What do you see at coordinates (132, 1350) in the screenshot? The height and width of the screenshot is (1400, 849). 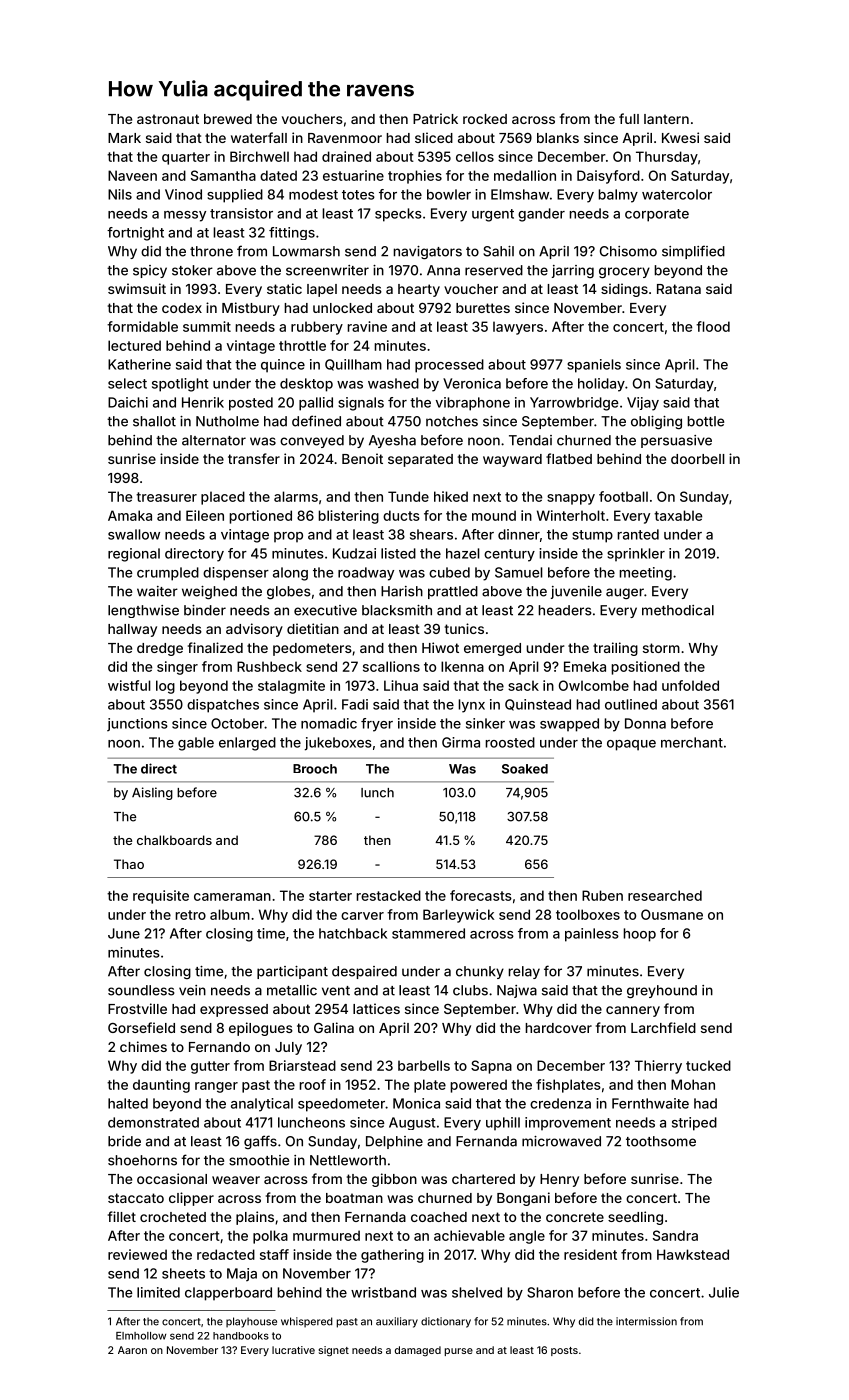 I see `Aaron` at bounding box center [132, 1350].
